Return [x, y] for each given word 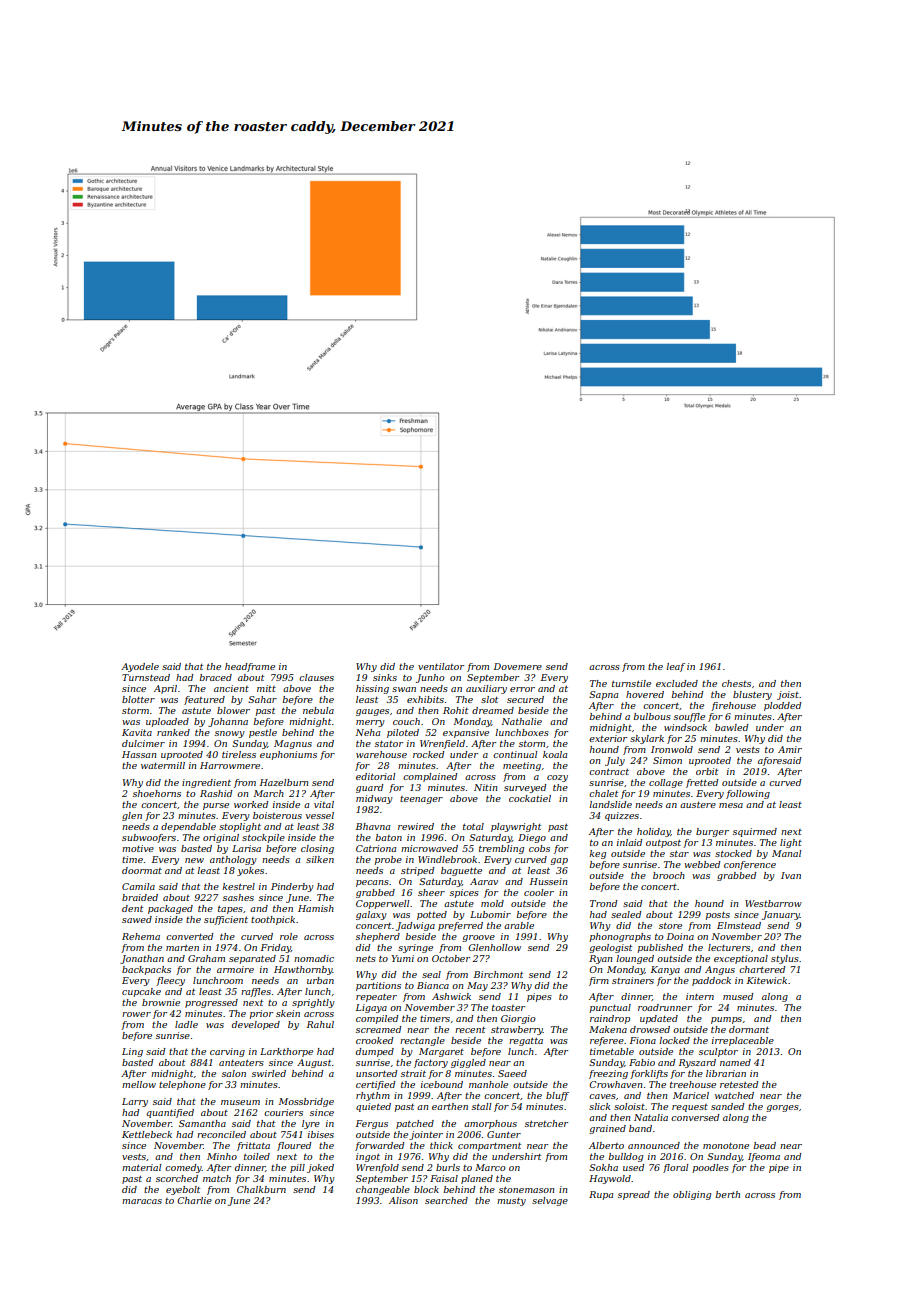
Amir [790, 749]
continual [515, 754]
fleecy [170, 981]
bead [764, 1145]
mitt [266, 688]
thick [441, 1145]
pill [297, 1168]
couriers [283, 1112]
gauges [372, 712]
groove [478, 938]
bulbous [652, 716]
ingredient [206, 783]
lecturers [729, 947]
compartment [489, 1147]
